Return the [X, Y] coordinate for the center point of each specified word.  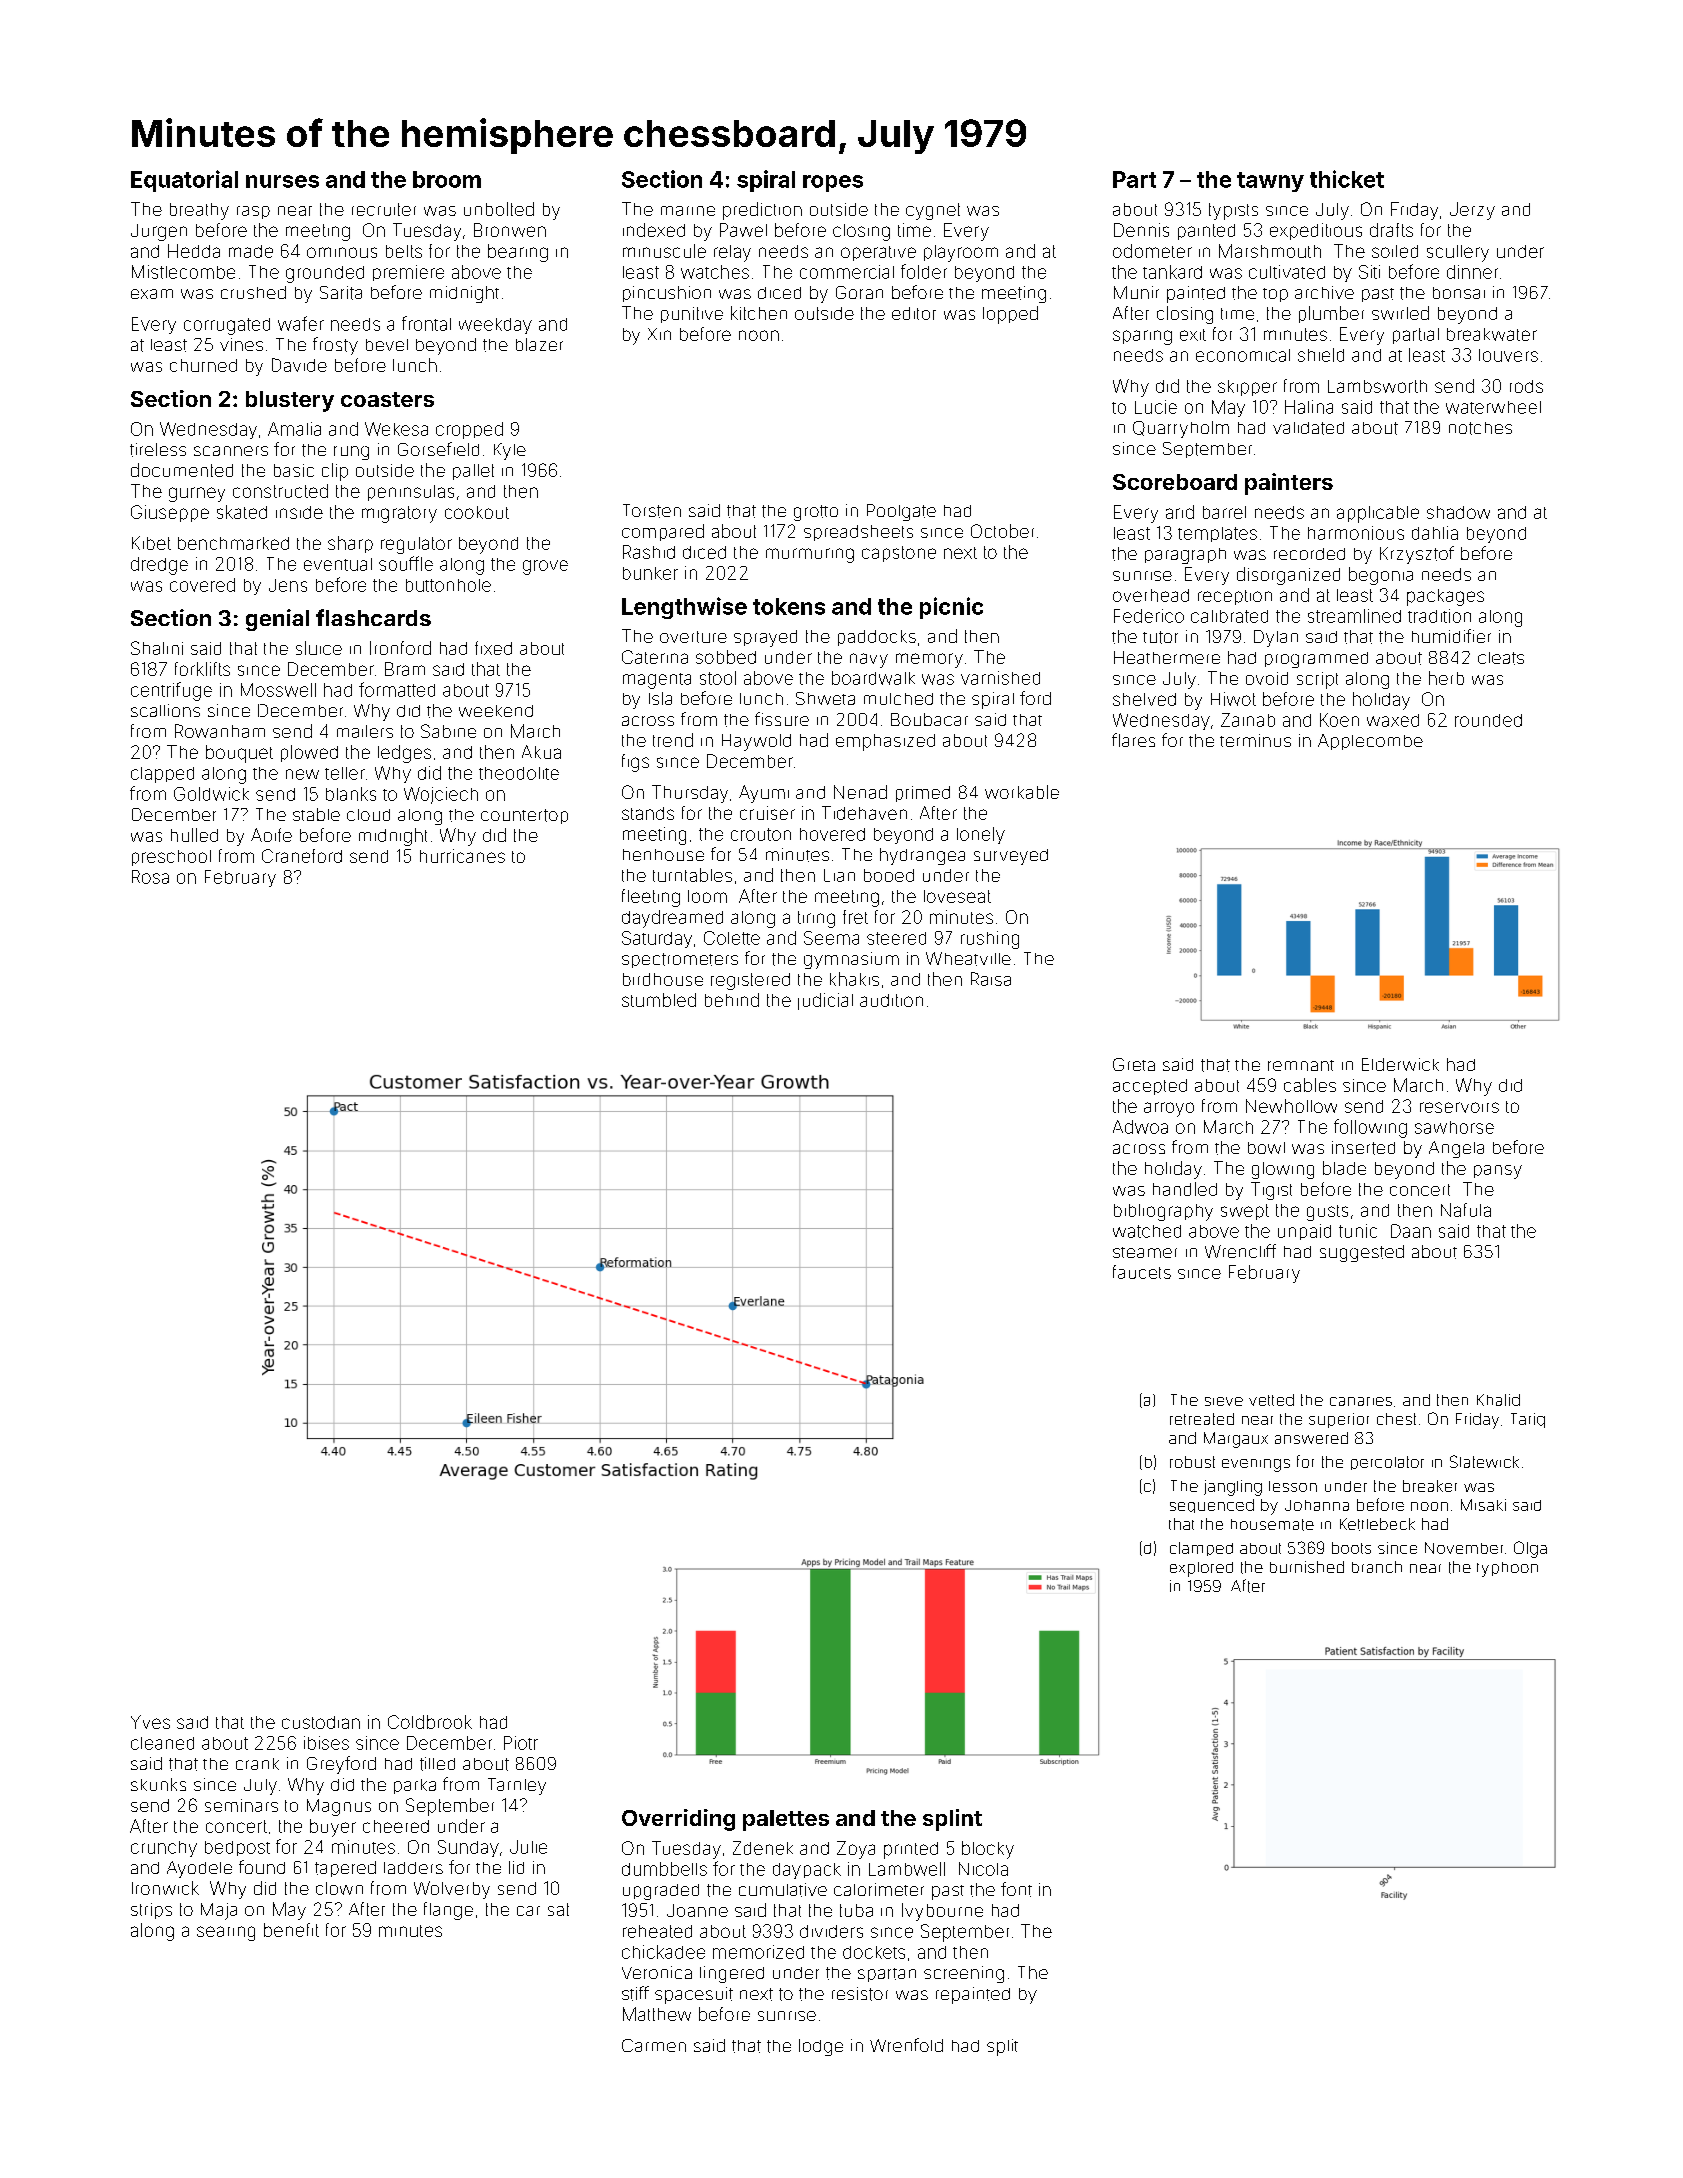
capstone [899, 554]
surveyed [1011, 857]
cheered [396, 1826]
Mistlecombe [183, 272]
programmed [1316, 660]
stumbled [659, 1000]
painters [1289, 484]
